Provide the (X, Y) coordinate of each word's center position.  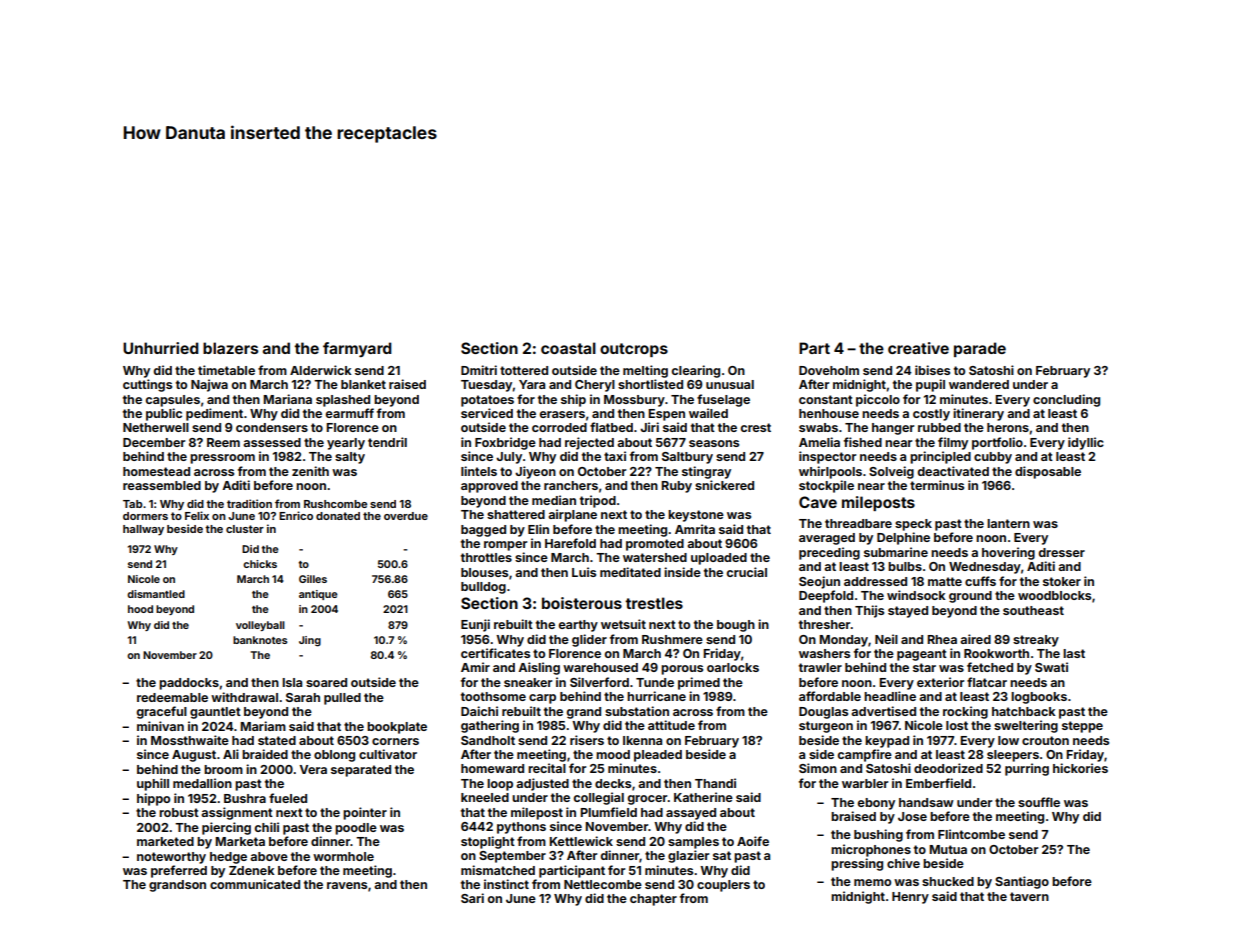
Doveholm (829, 370)
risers (587, 740)
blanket (363, 384)
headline (890, 696)
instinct (506, 884)
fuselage (723, 400)
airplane (572, 515)
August (194, 756)
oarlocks (733, 667)
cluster (245, 529)
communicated (255, 884)
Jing (310, 641)
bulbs (905, 566)
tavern (1029, 896)
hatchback (1024, 711)
